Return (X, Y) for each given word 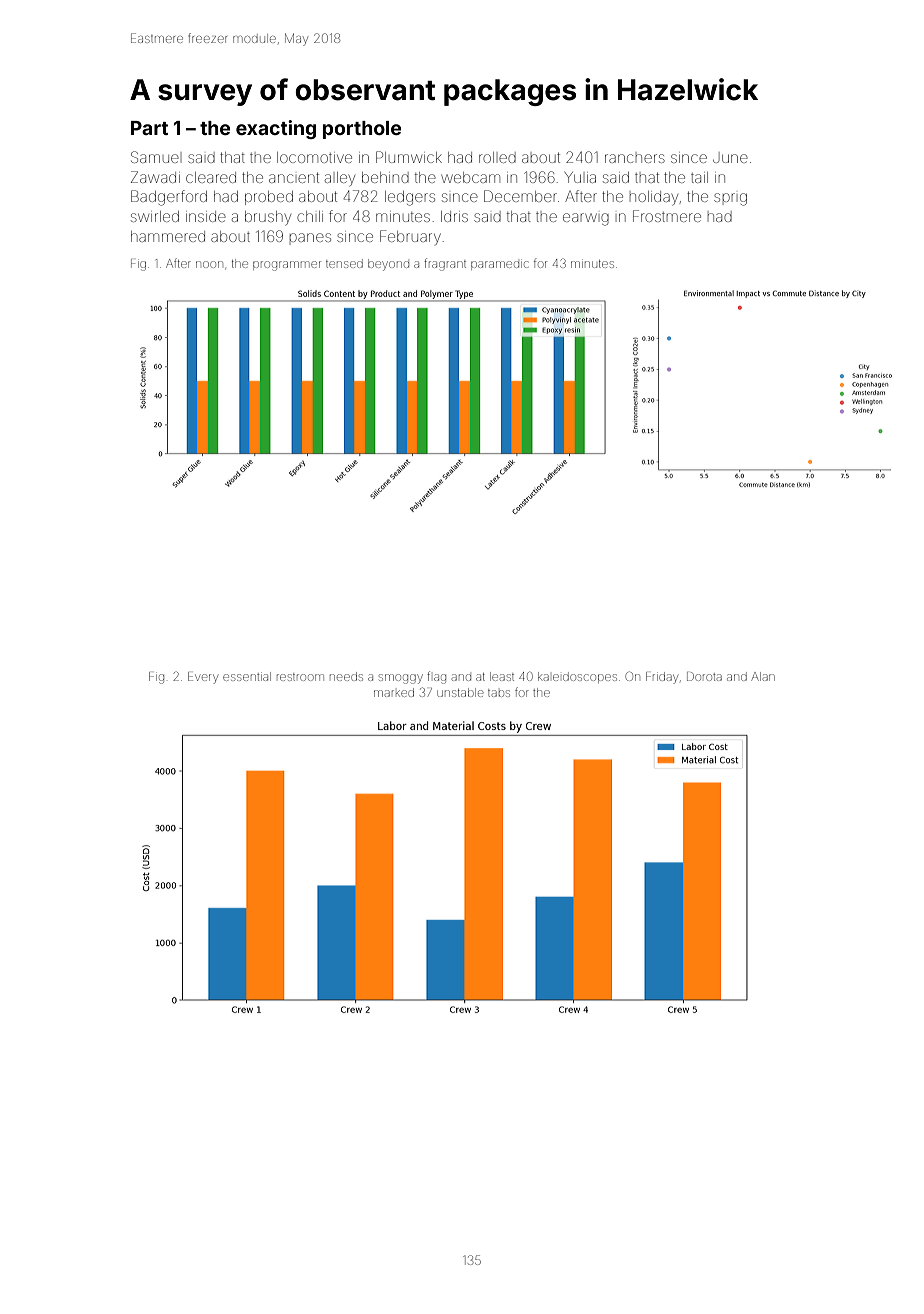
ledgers (410, 198)
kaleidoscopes (577, 677)
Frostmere (667, 216)
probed (269, 198)
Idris (454, 216)
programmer (287, 266)
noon (209, 264)
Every (203, 678)
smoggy (401, 679)
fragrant (445, 264)
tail (699, 177)
